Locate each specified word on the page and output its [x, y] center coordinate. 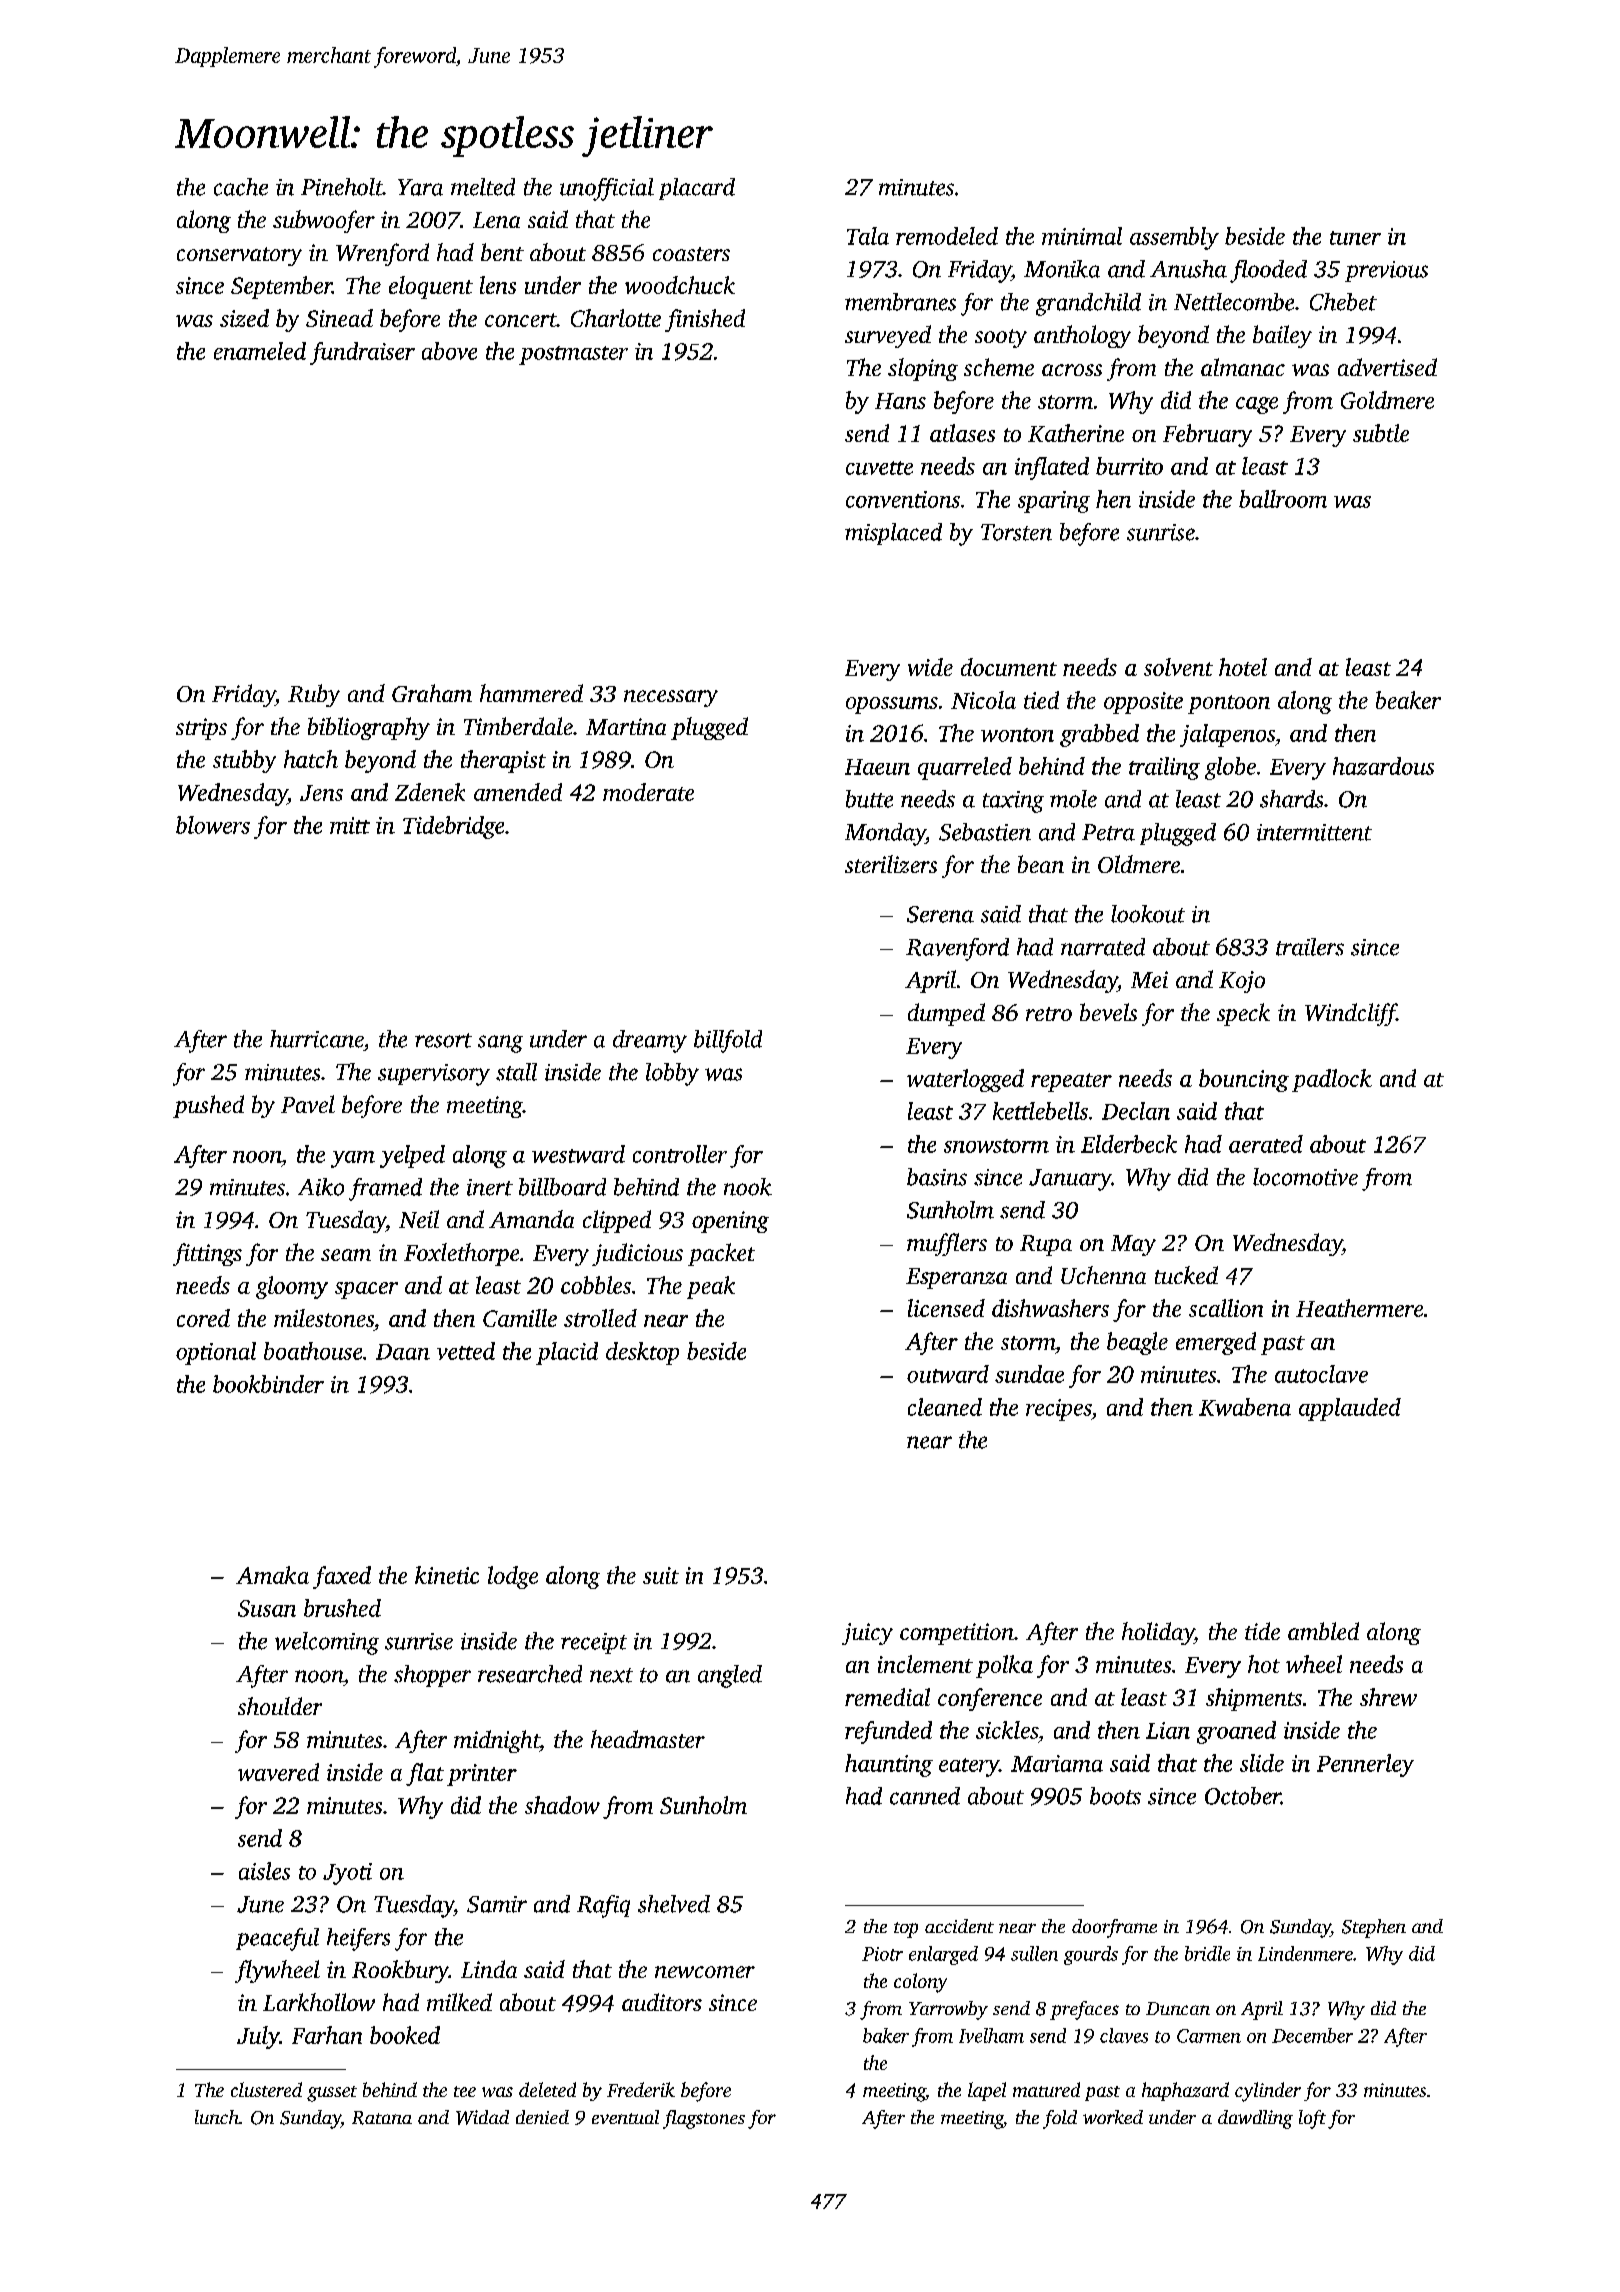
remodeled [947, 236]
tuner [1355, 238]
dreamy [650, 1041]
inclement [925, 1664]
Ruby [314, 695]
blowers [213, 825]
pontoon [1229, 704]
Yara [420, 187]
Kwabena [1245, 1407]
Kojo [1242, 982]
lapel [987, 2091]
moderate [648, 792]
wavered [278, 1772]
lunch [217, 2117]
